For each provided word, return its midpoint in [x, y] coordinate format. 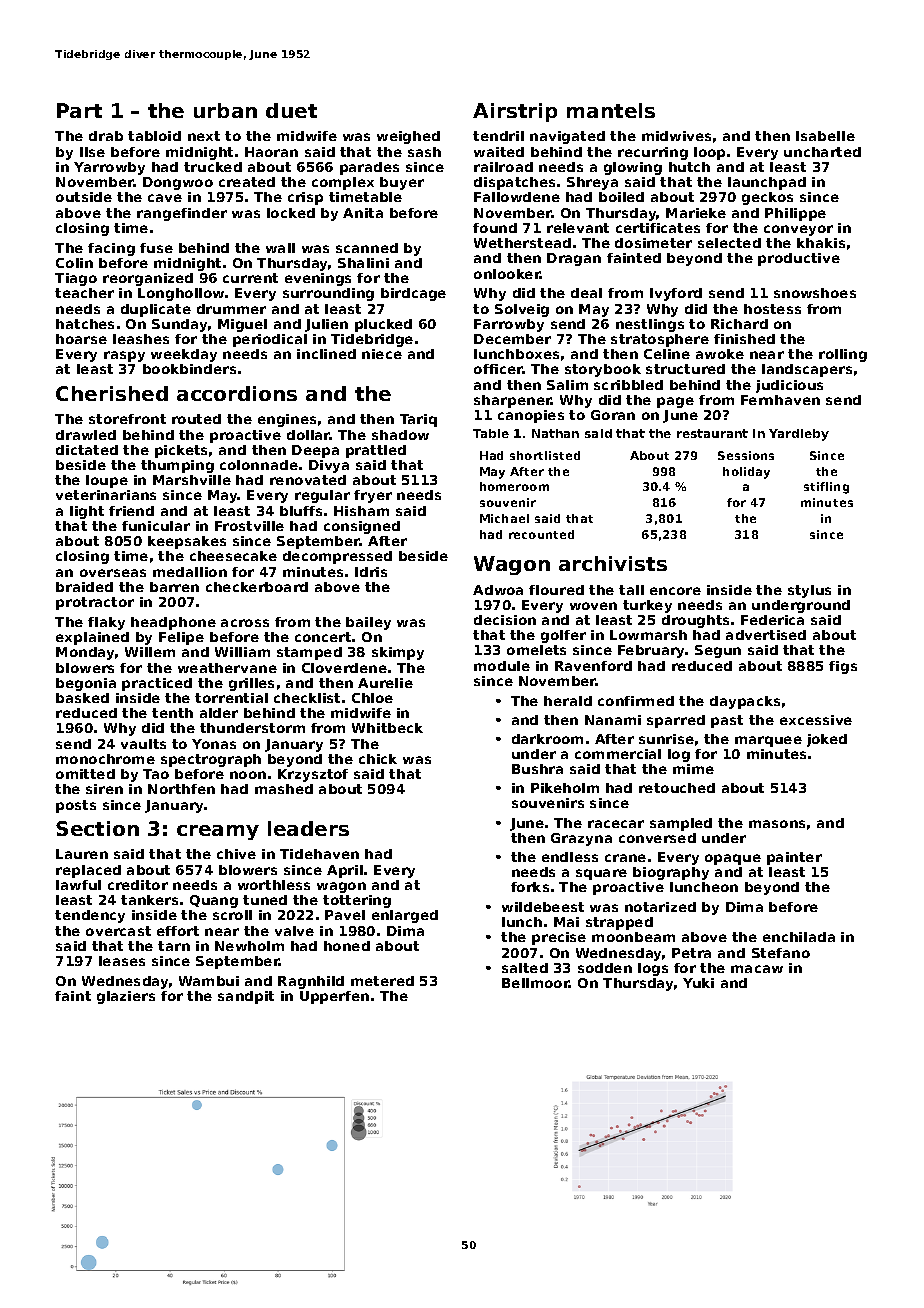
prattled [376, 451]
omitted [85, 774]
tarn [174, 946]
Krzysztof [313, 775]
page [675, 402]
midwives [676, 136]
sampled [681, 824]
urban [225, 110]
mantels [611, 110]
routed [196, 419]
